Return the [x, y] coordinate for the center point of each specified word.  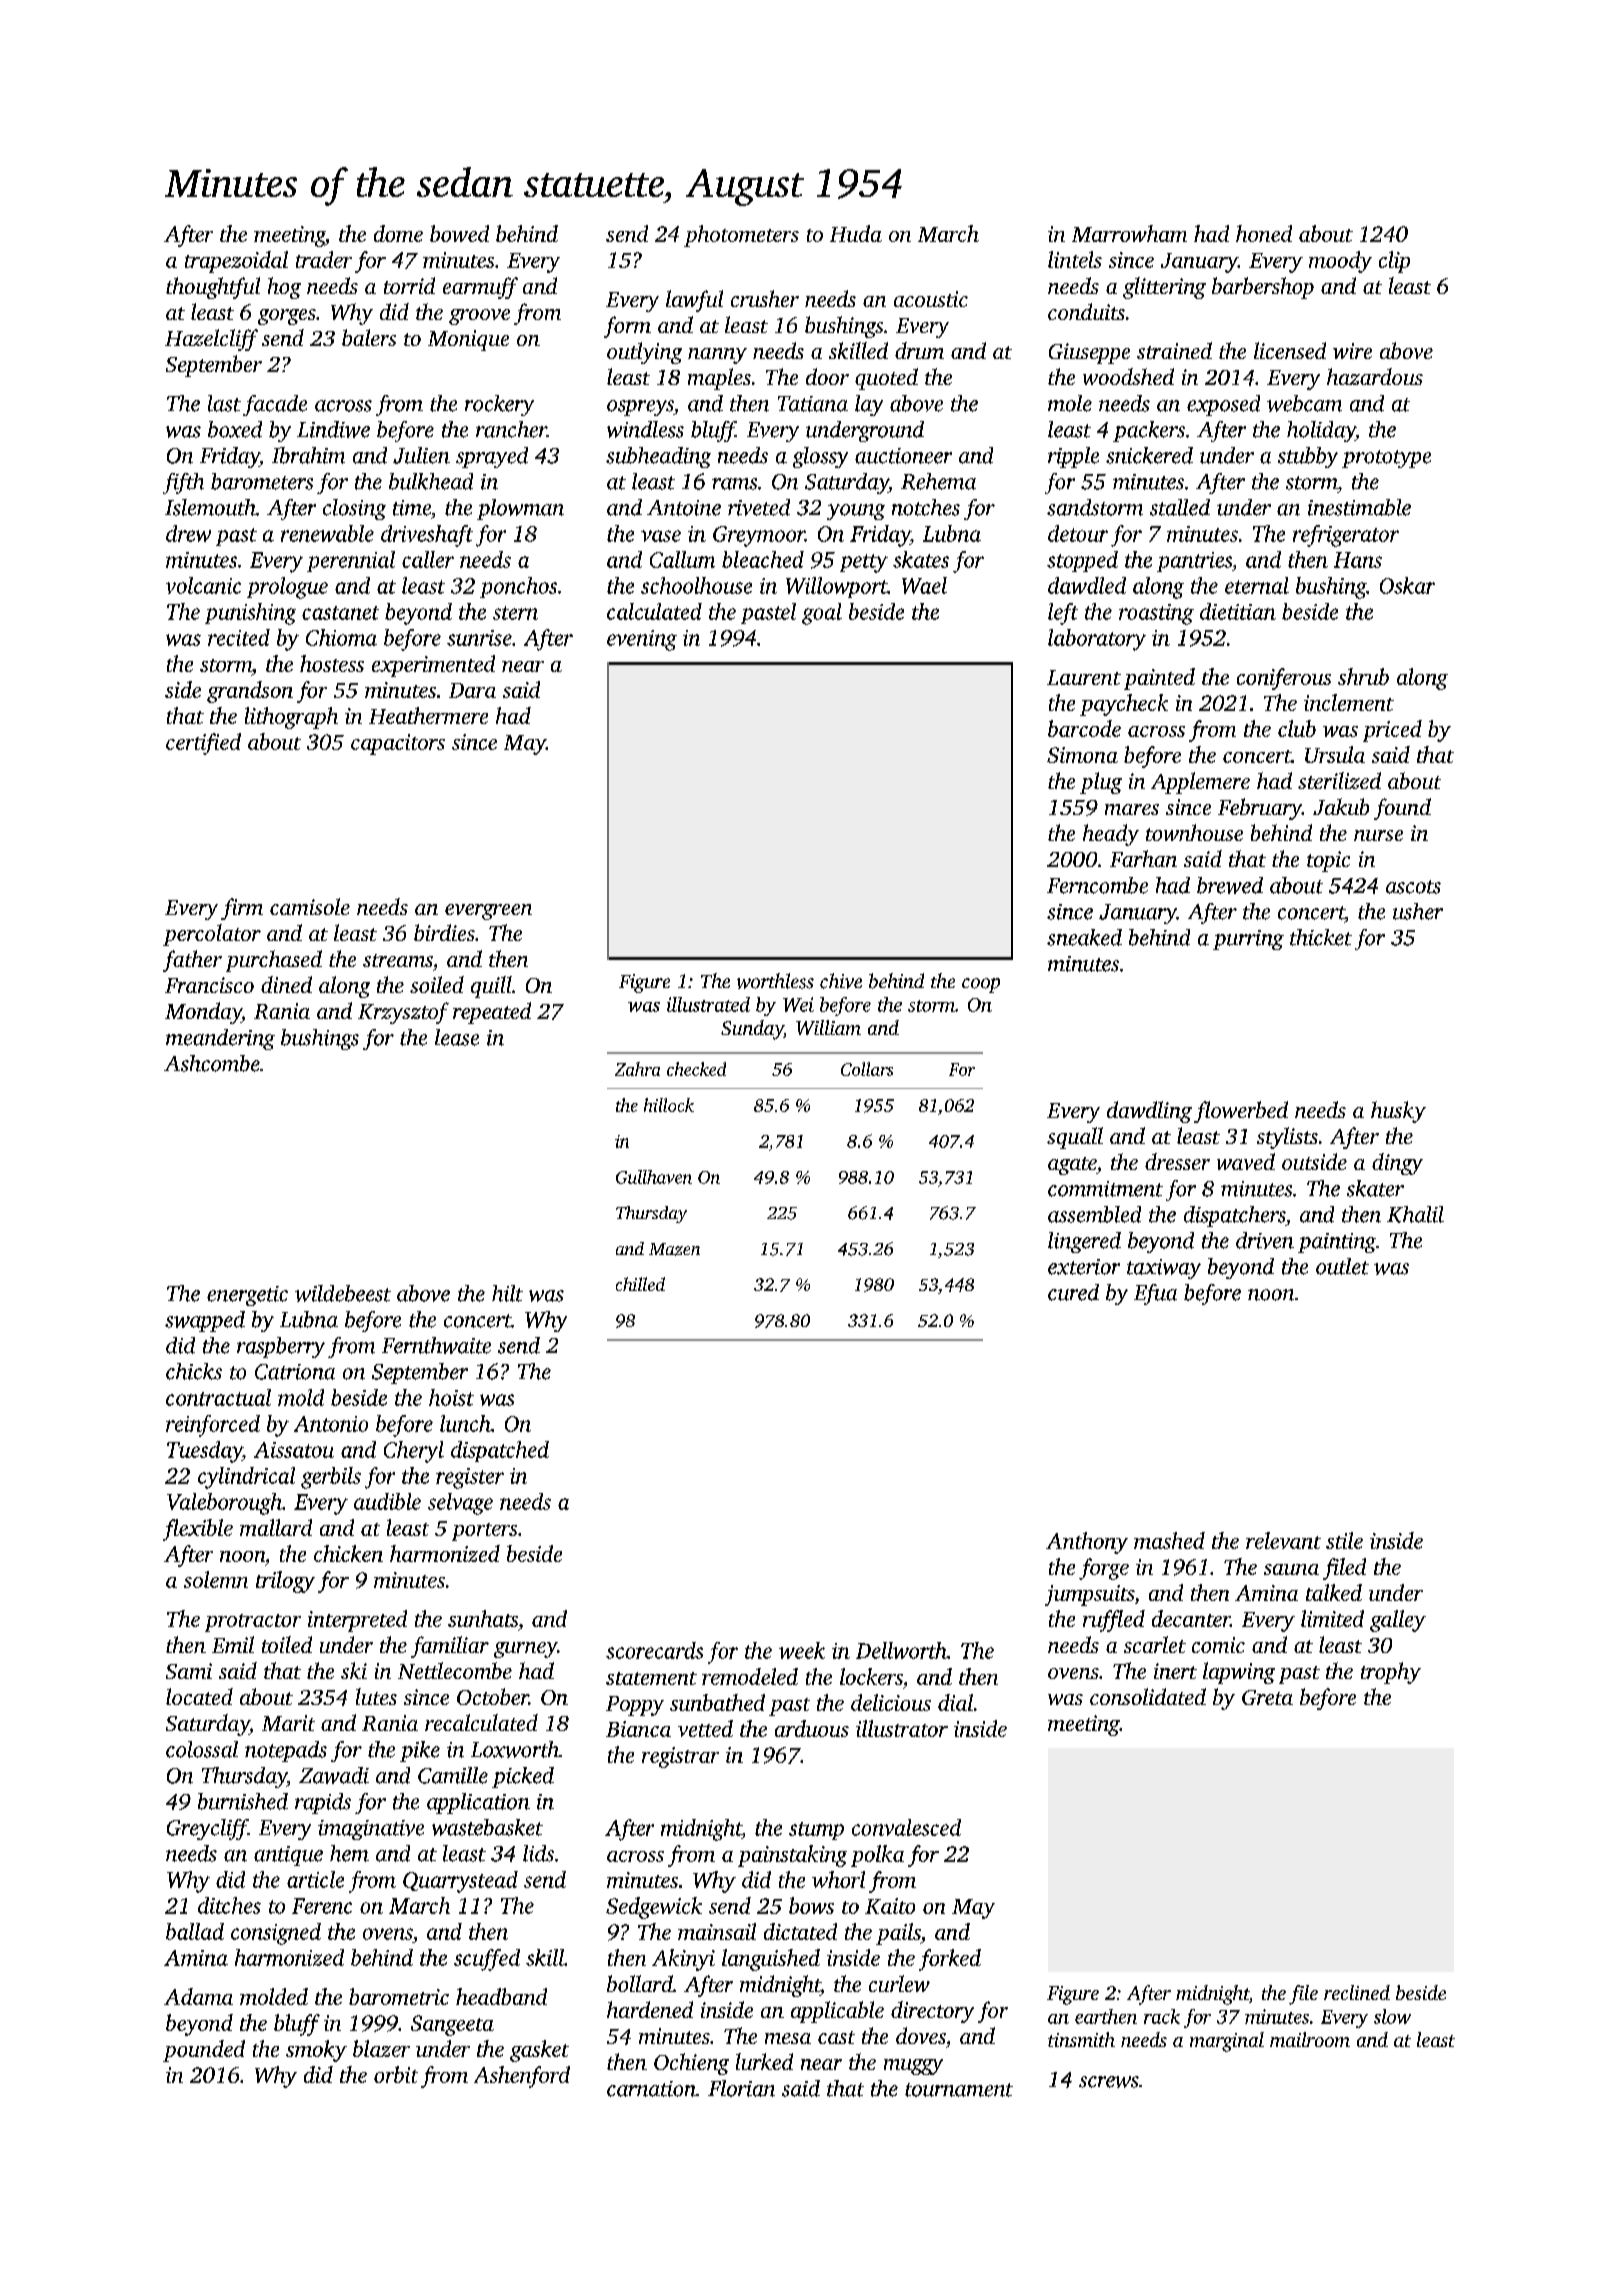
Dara [472, 690]
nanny [717, 356]
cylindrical [246, 1478]
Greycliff [207, 1829]
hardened [650, 2009]
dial [955, 1702]
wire [1352, 351]
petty [864, 563]
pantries [1194, 562]
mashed [1169, 1540]
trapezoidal [236, 262]
